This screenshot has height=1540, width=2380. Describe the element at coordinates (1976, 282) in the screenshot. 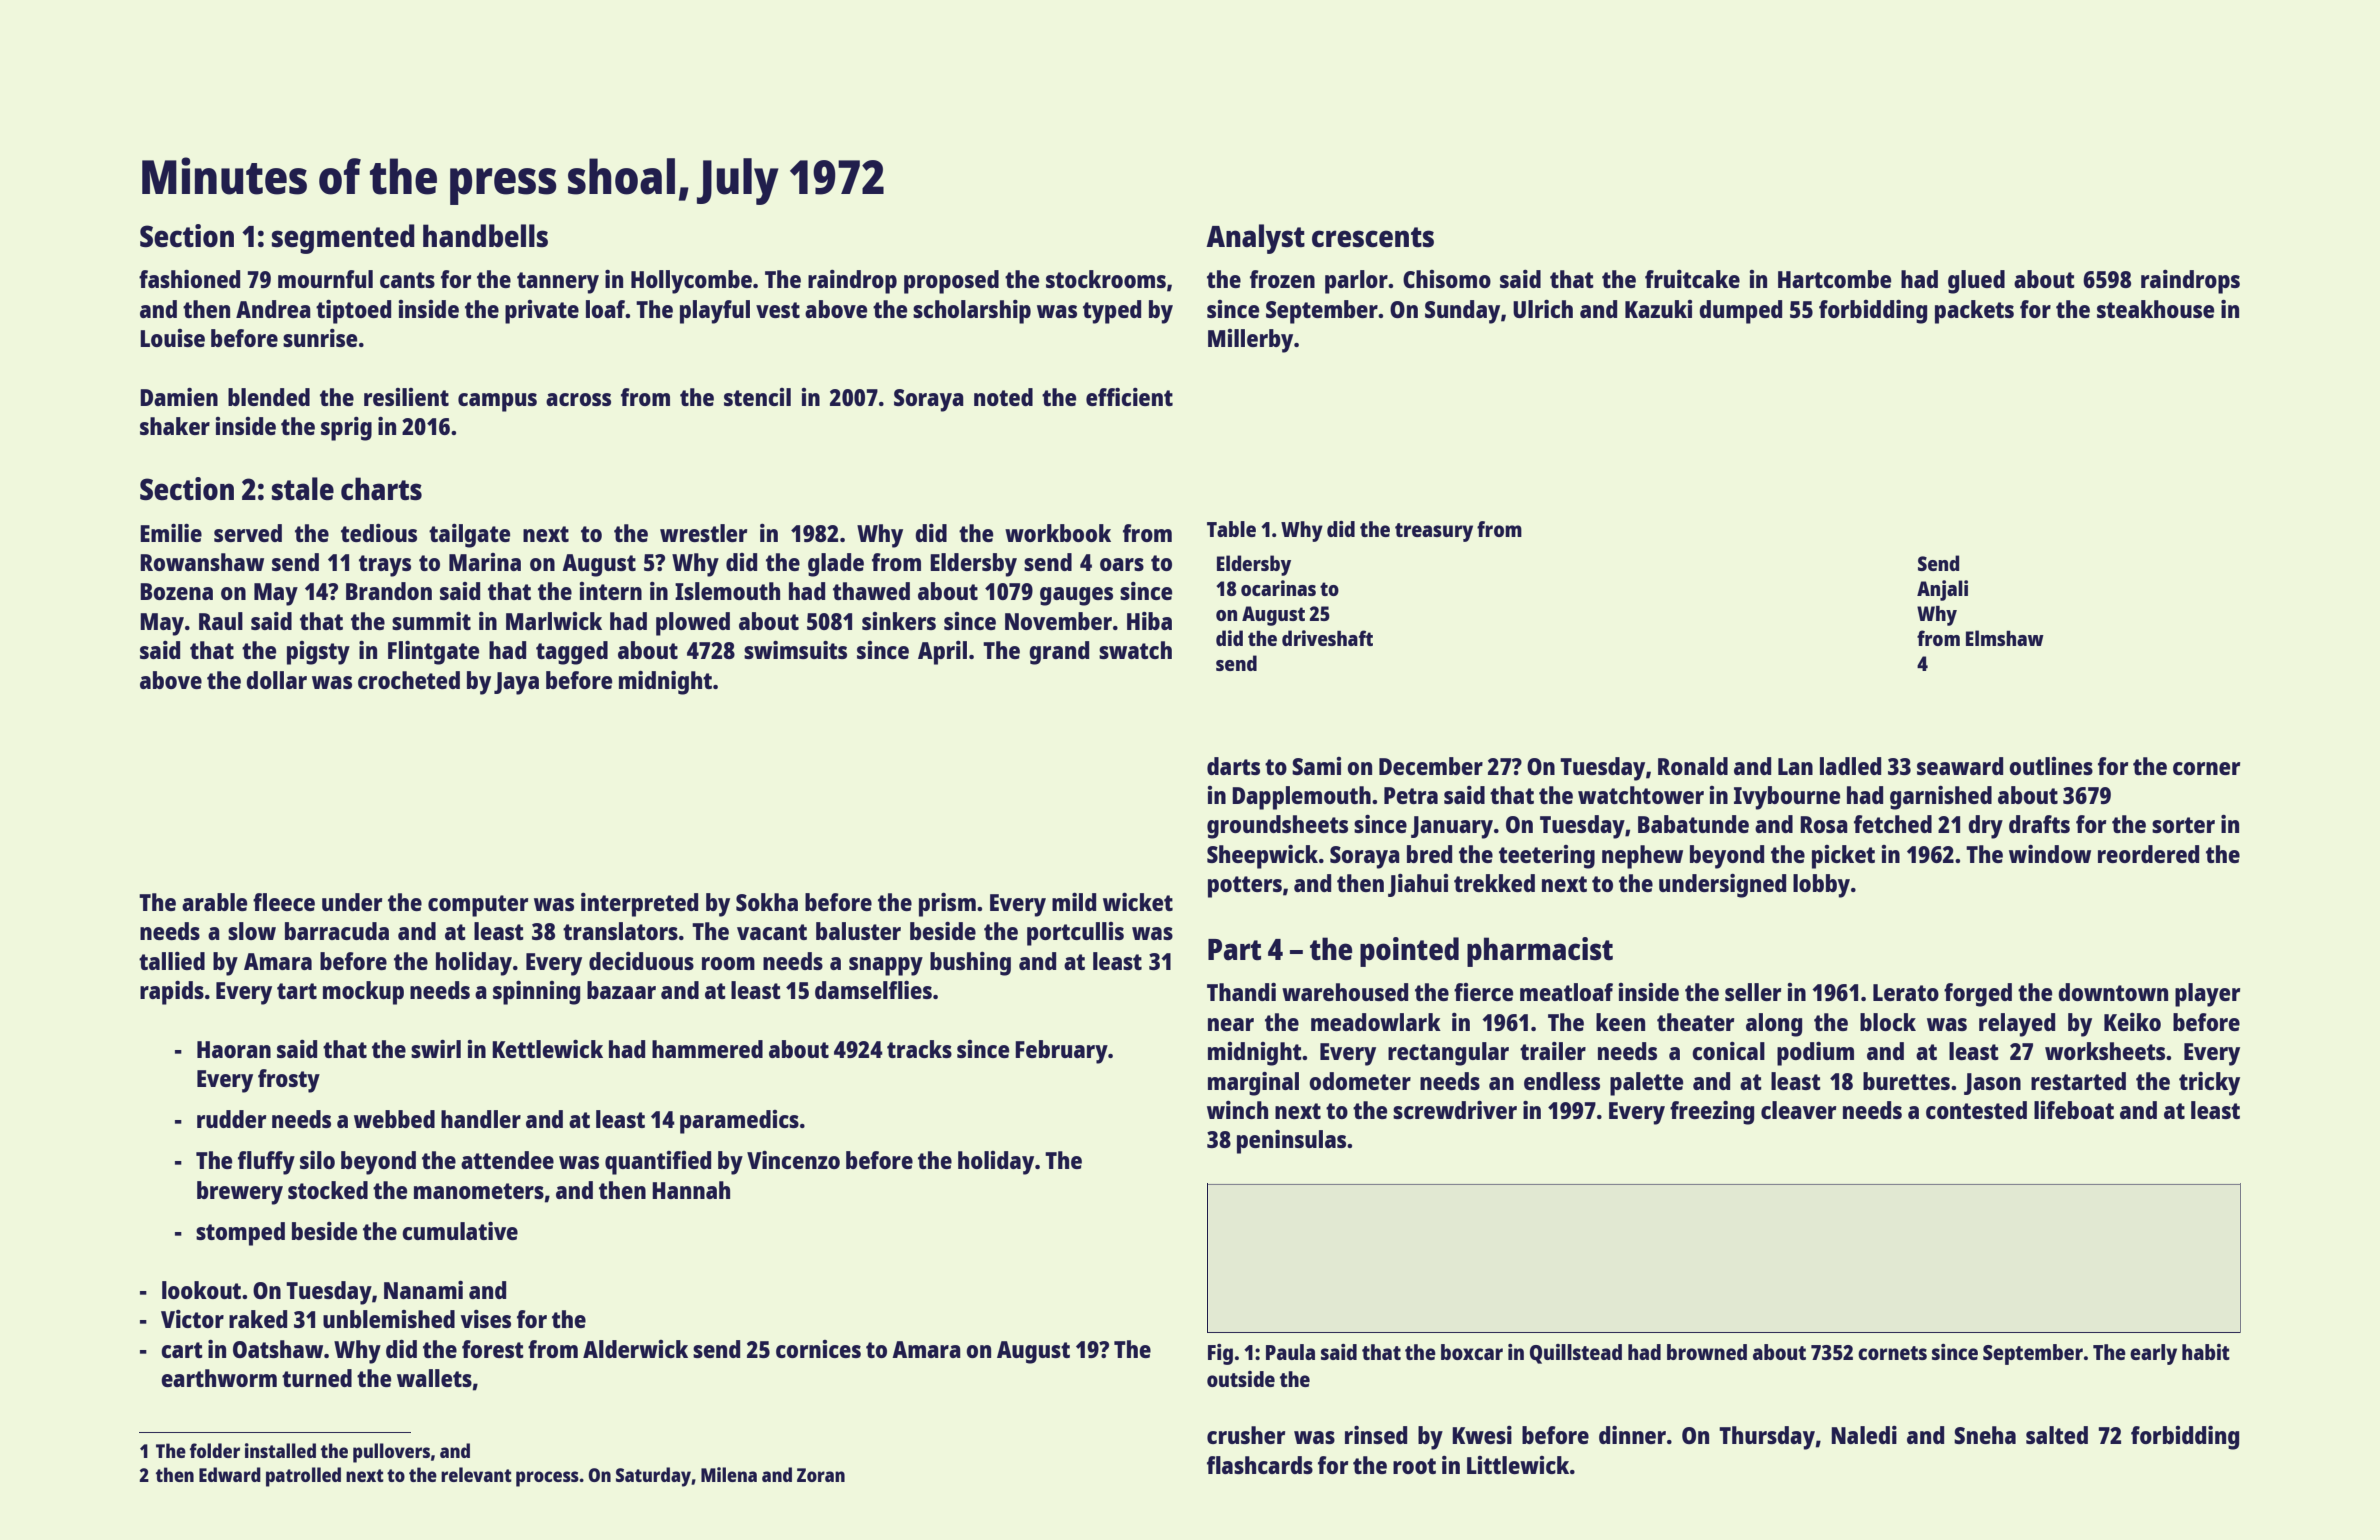

I see `glued` at that location.
